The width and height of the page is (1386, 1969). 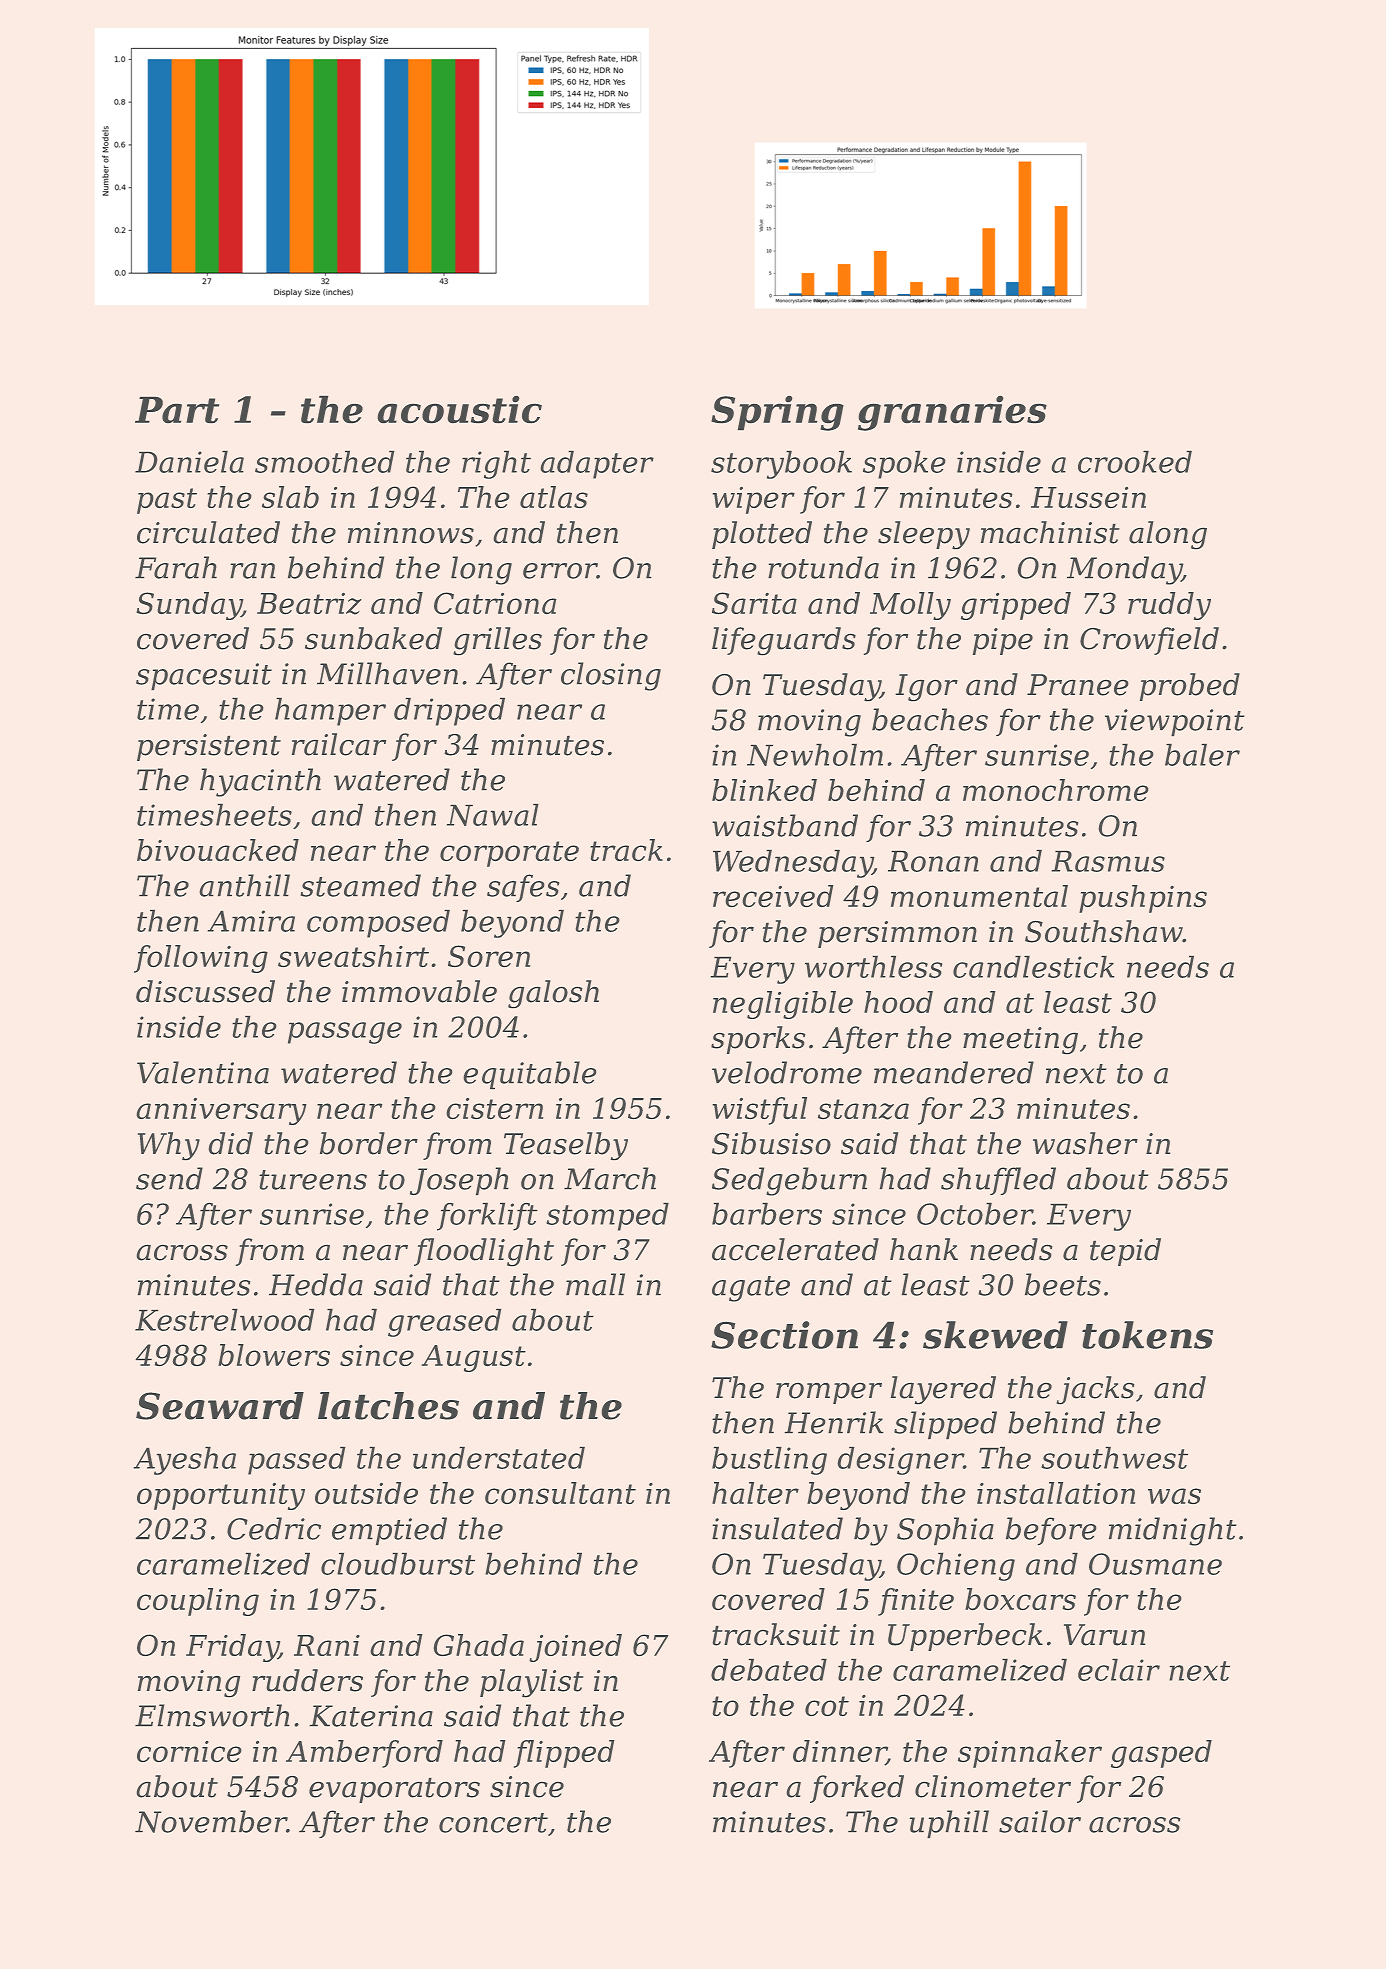 I want to click on Spring, so click(x=777, y=413).
